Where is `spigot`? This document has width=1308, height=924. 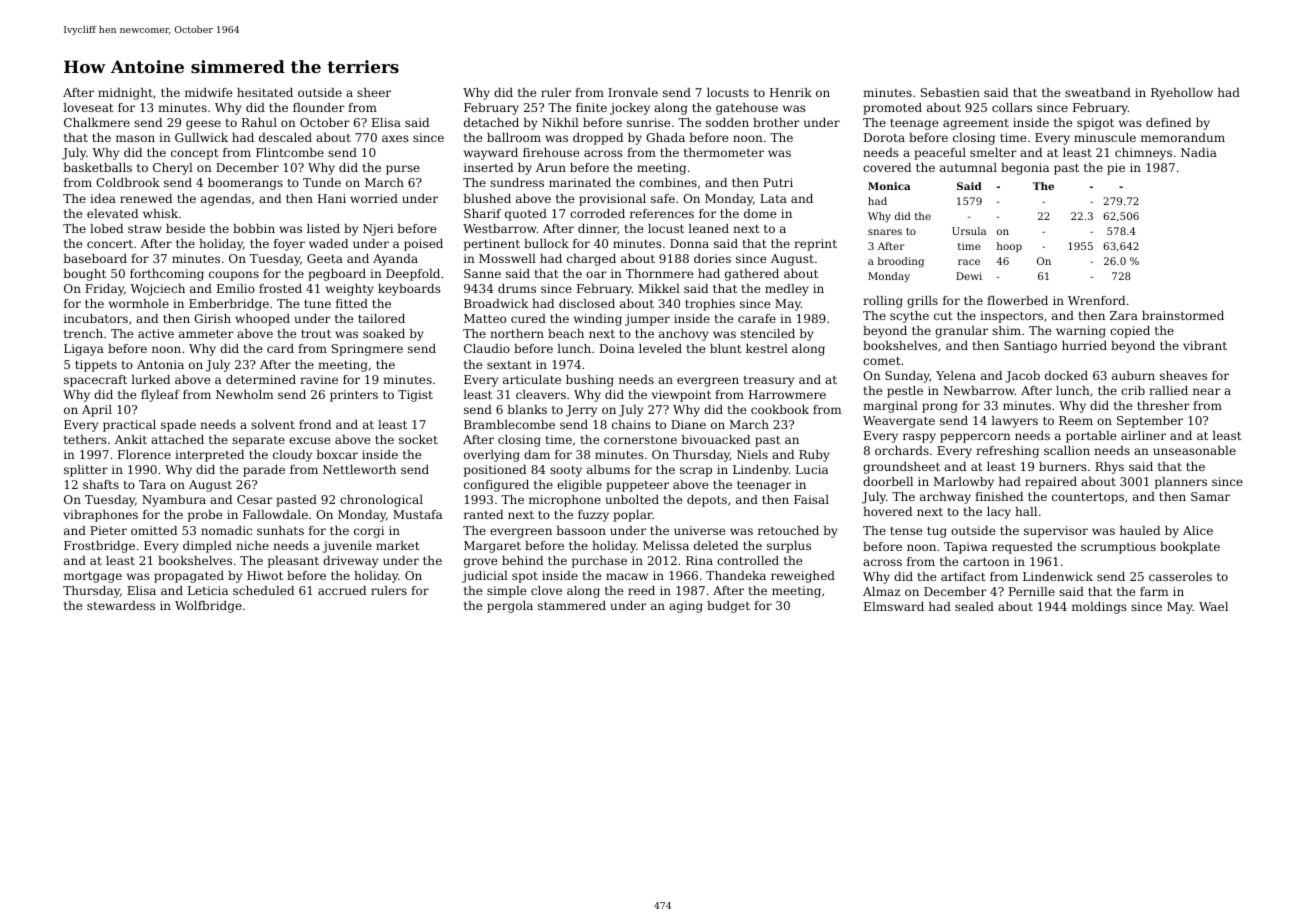
spigot is located at coordinates (1095, 124).
